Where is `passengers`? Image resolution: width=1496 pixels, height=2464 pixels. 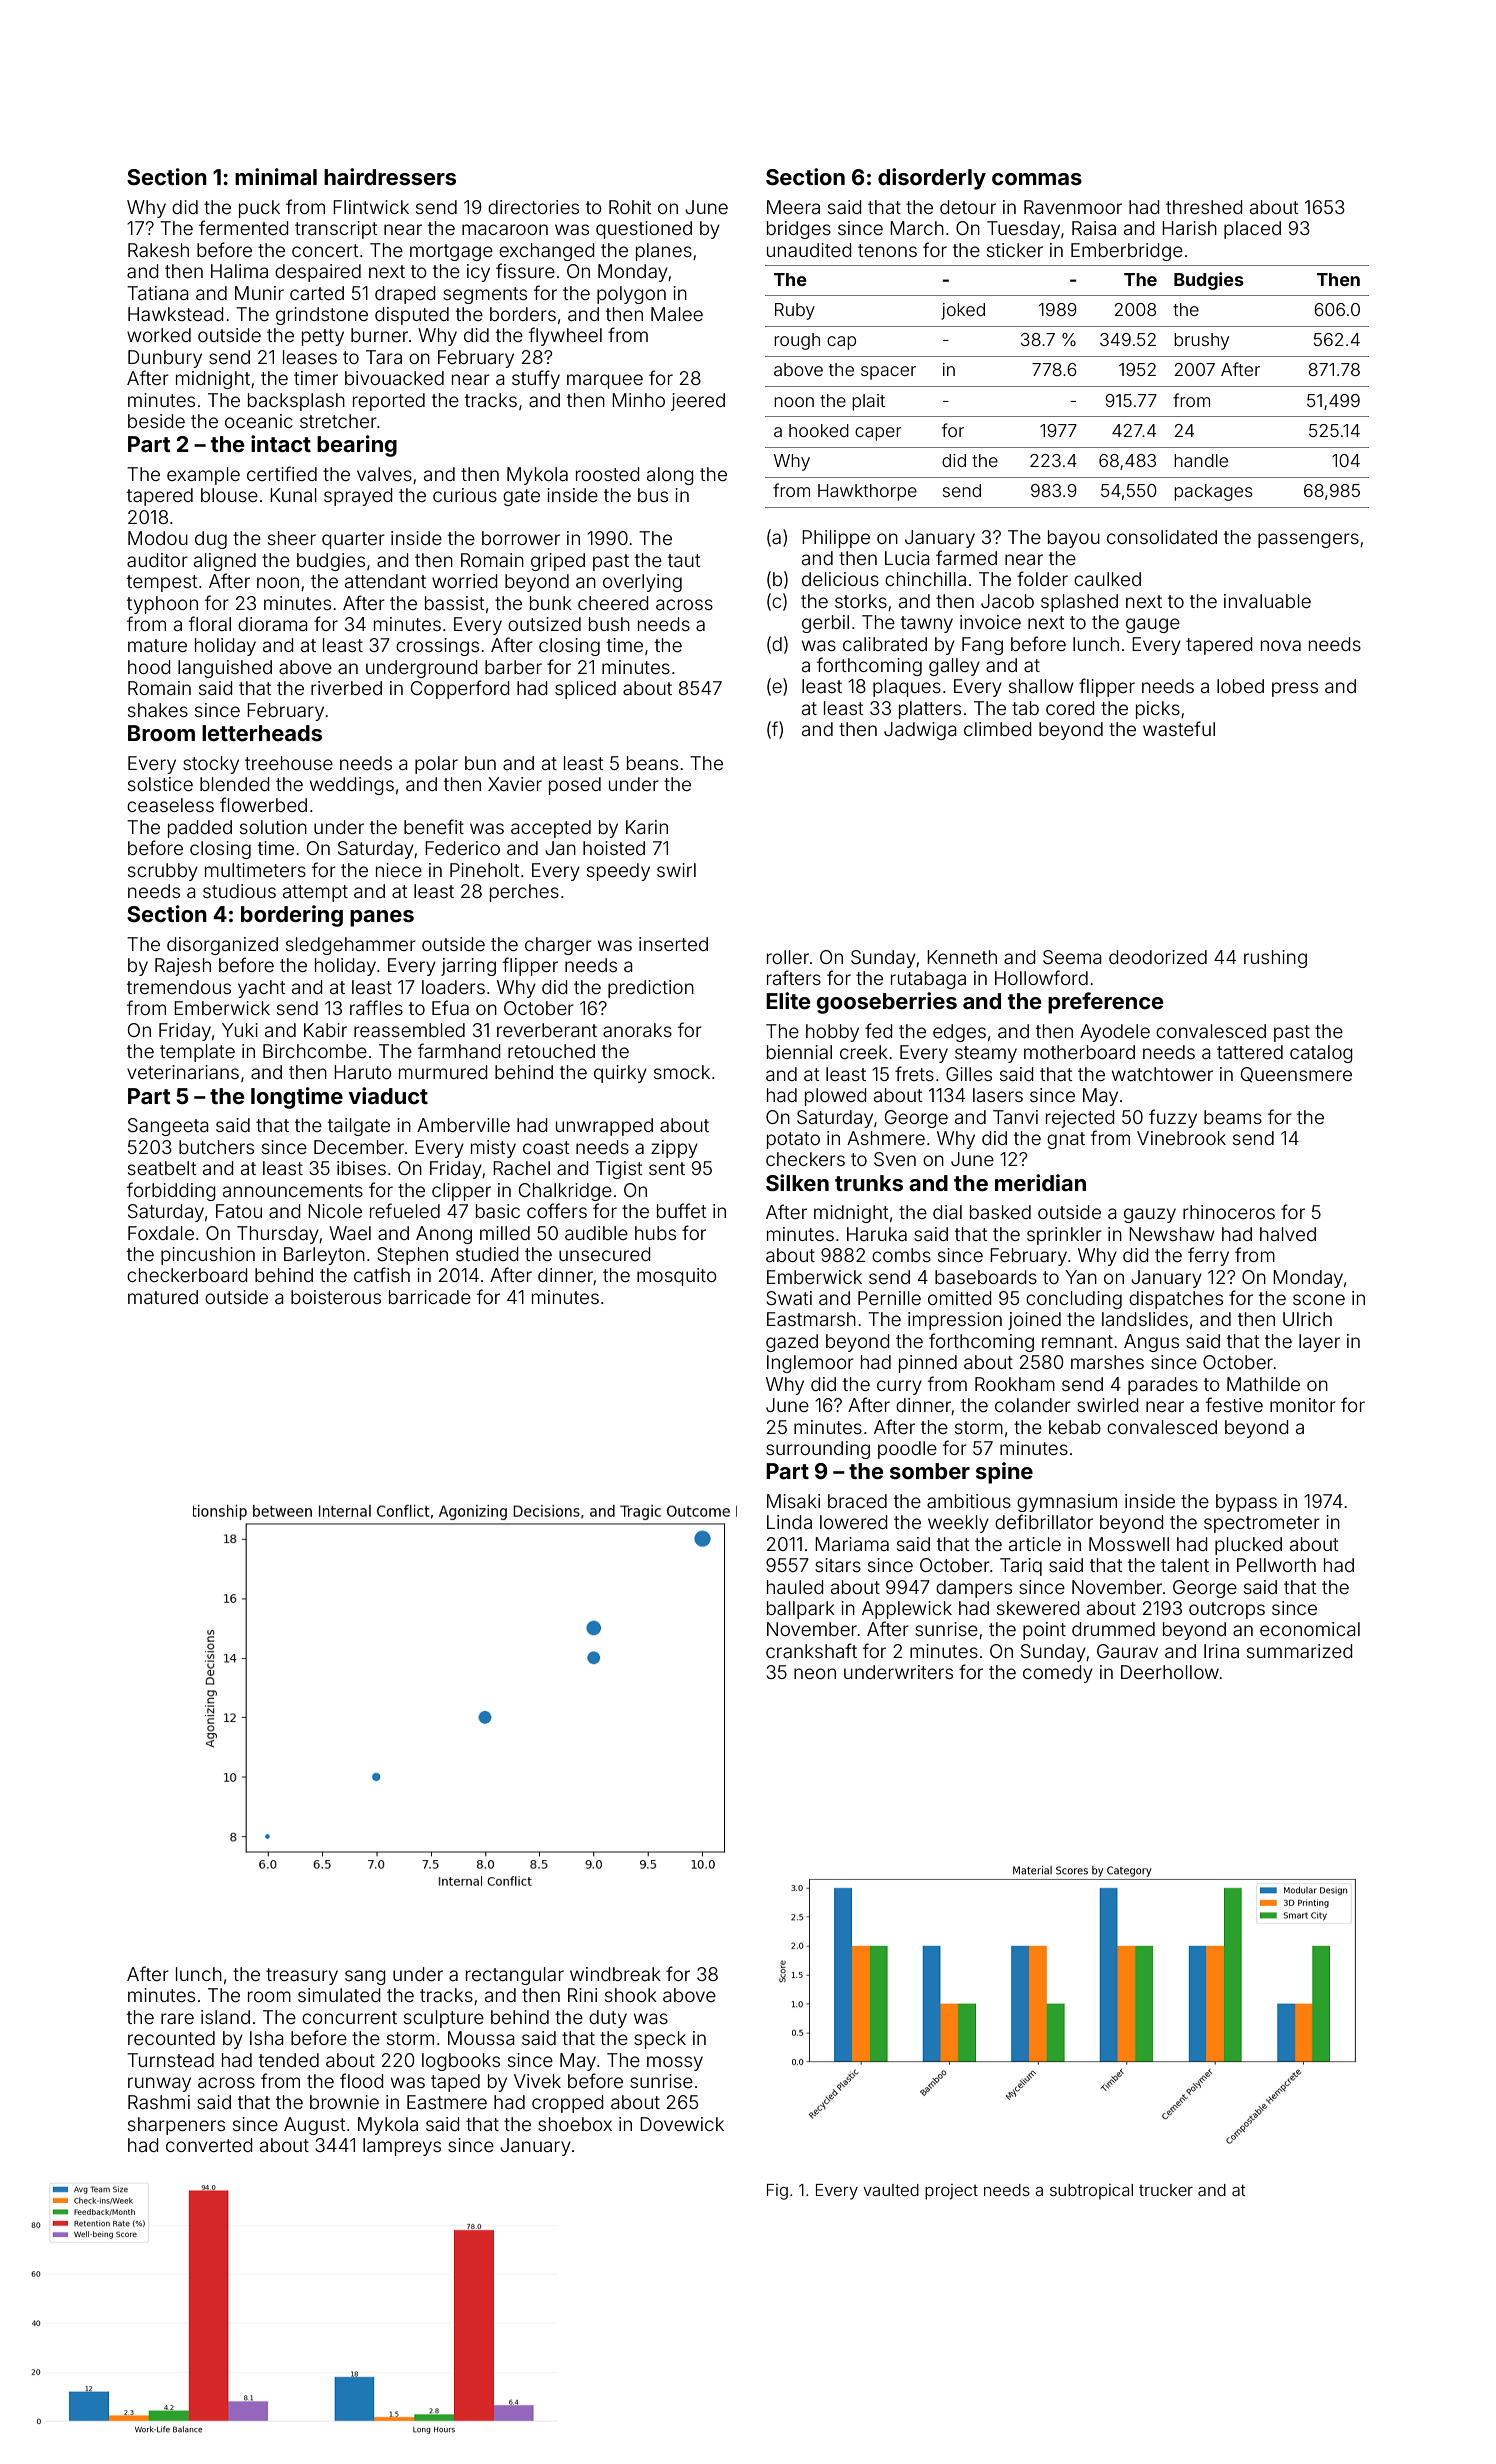
passengers is located at coordinates (1308, 540).
